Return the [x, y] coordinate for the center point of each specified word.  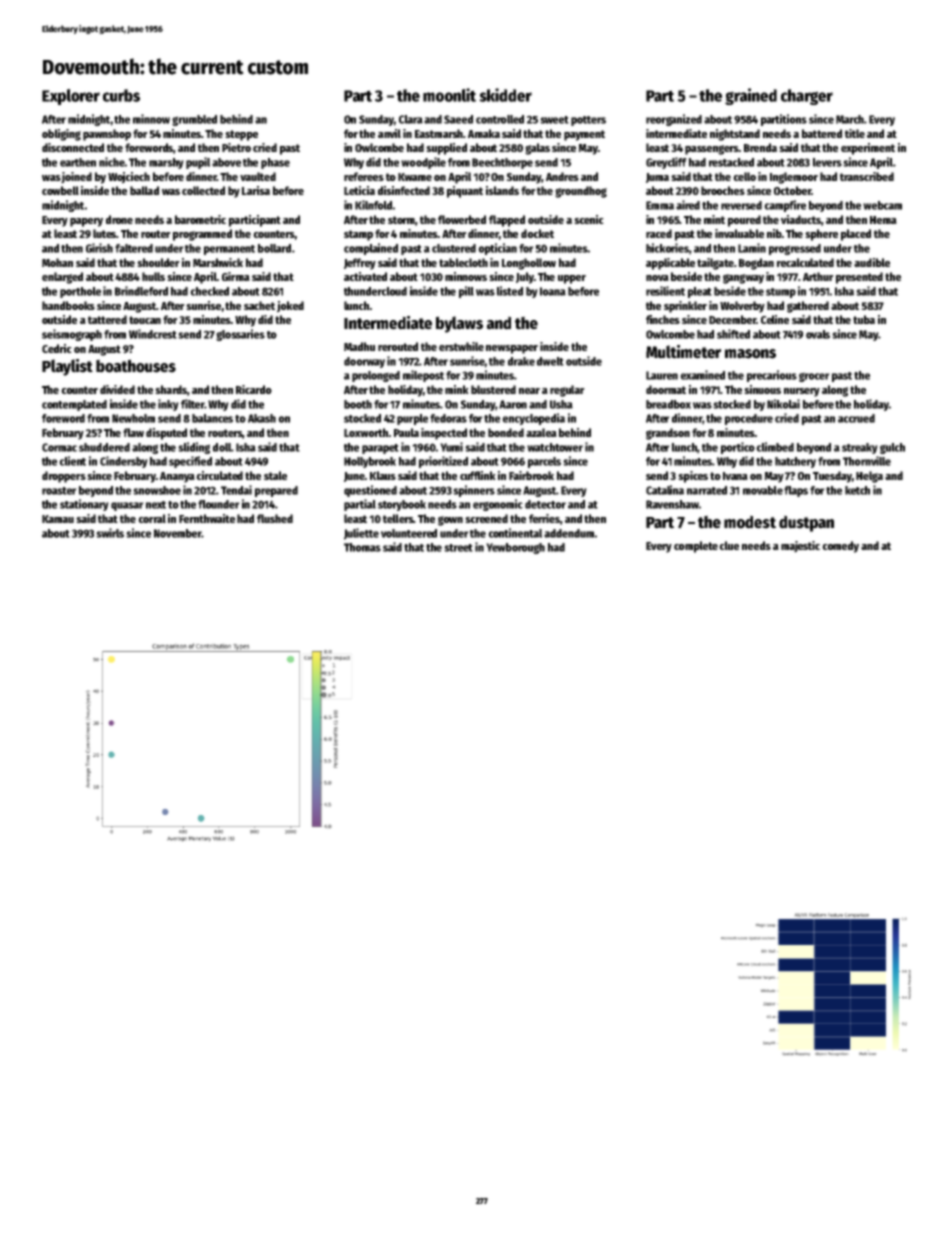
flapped [507, 221]
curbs [121, 95]
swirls [110, 533]
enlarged [62, 278]
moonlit [449, 95]
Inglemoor [794, 178]
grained [751, 96]
